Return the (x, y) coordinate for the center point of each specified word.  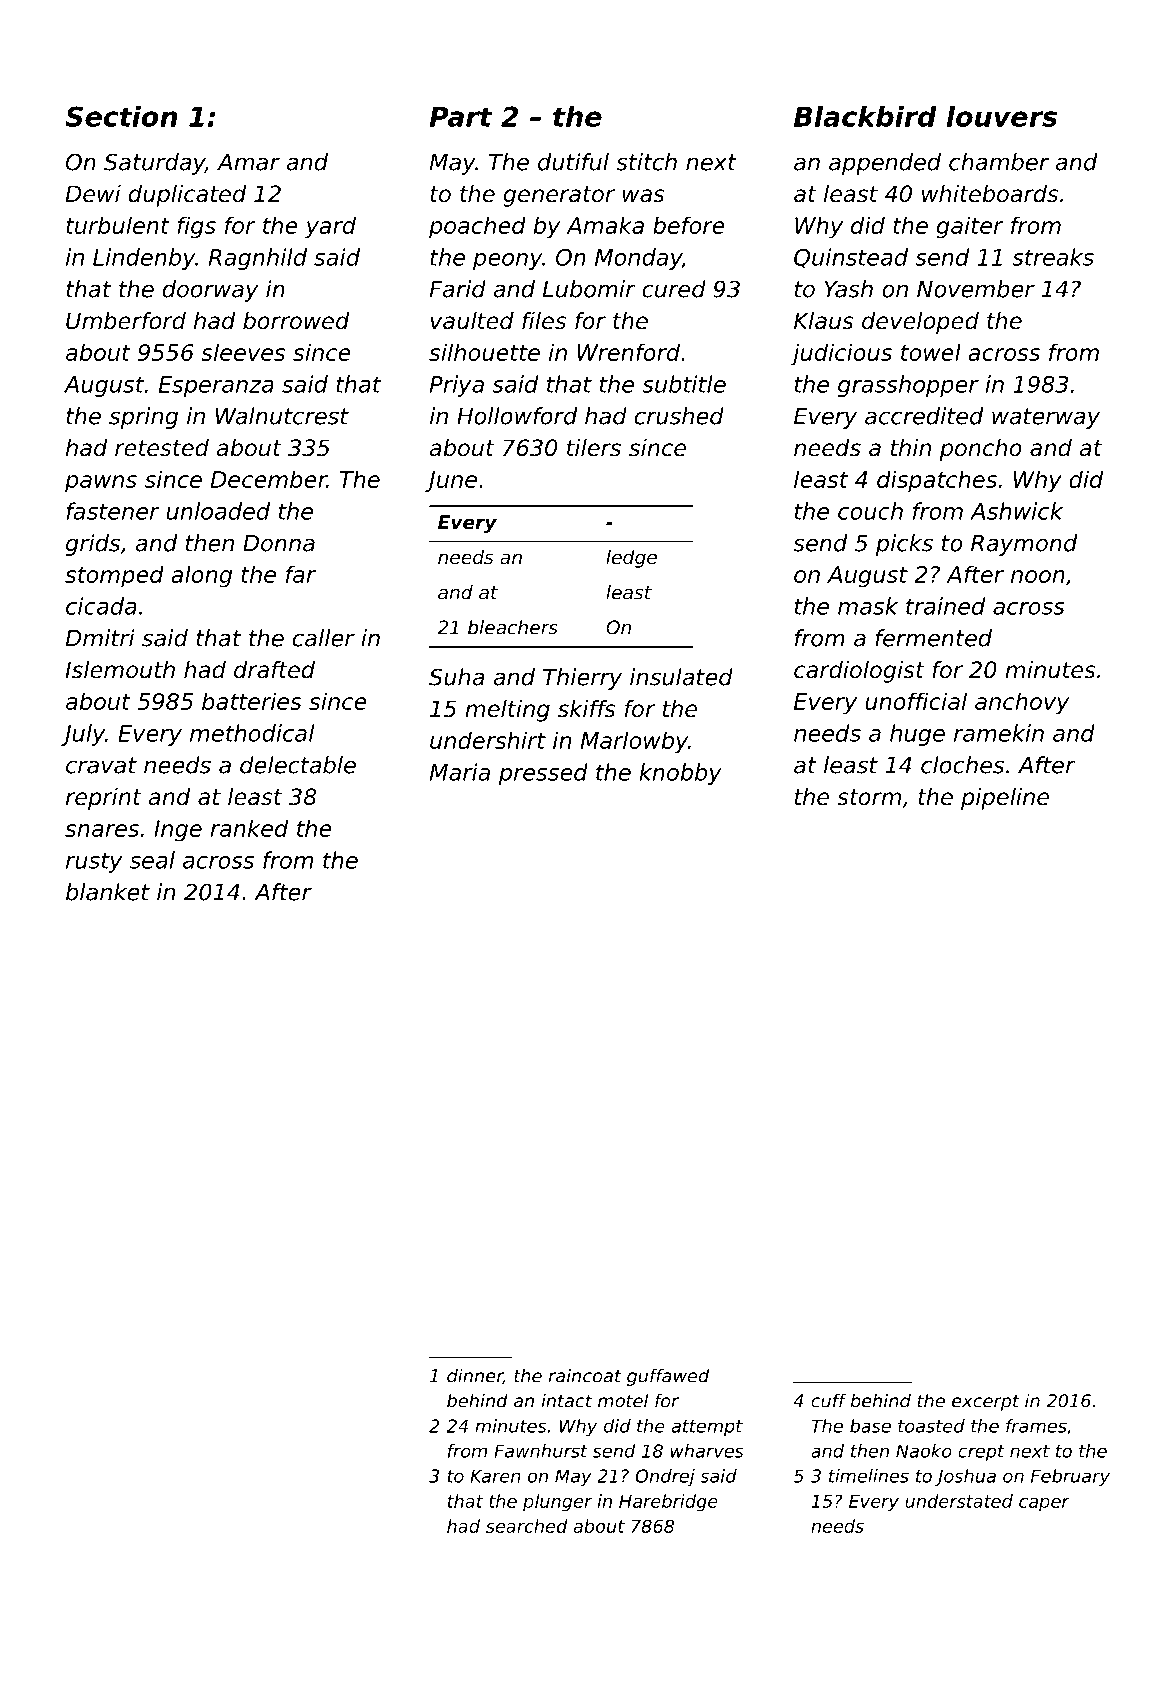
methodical (252, 733)
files (544, 321)
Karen (495, 1476)
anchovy (1022, 703)
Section (121, 116)
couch (870, 511)
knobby (680, 774)
